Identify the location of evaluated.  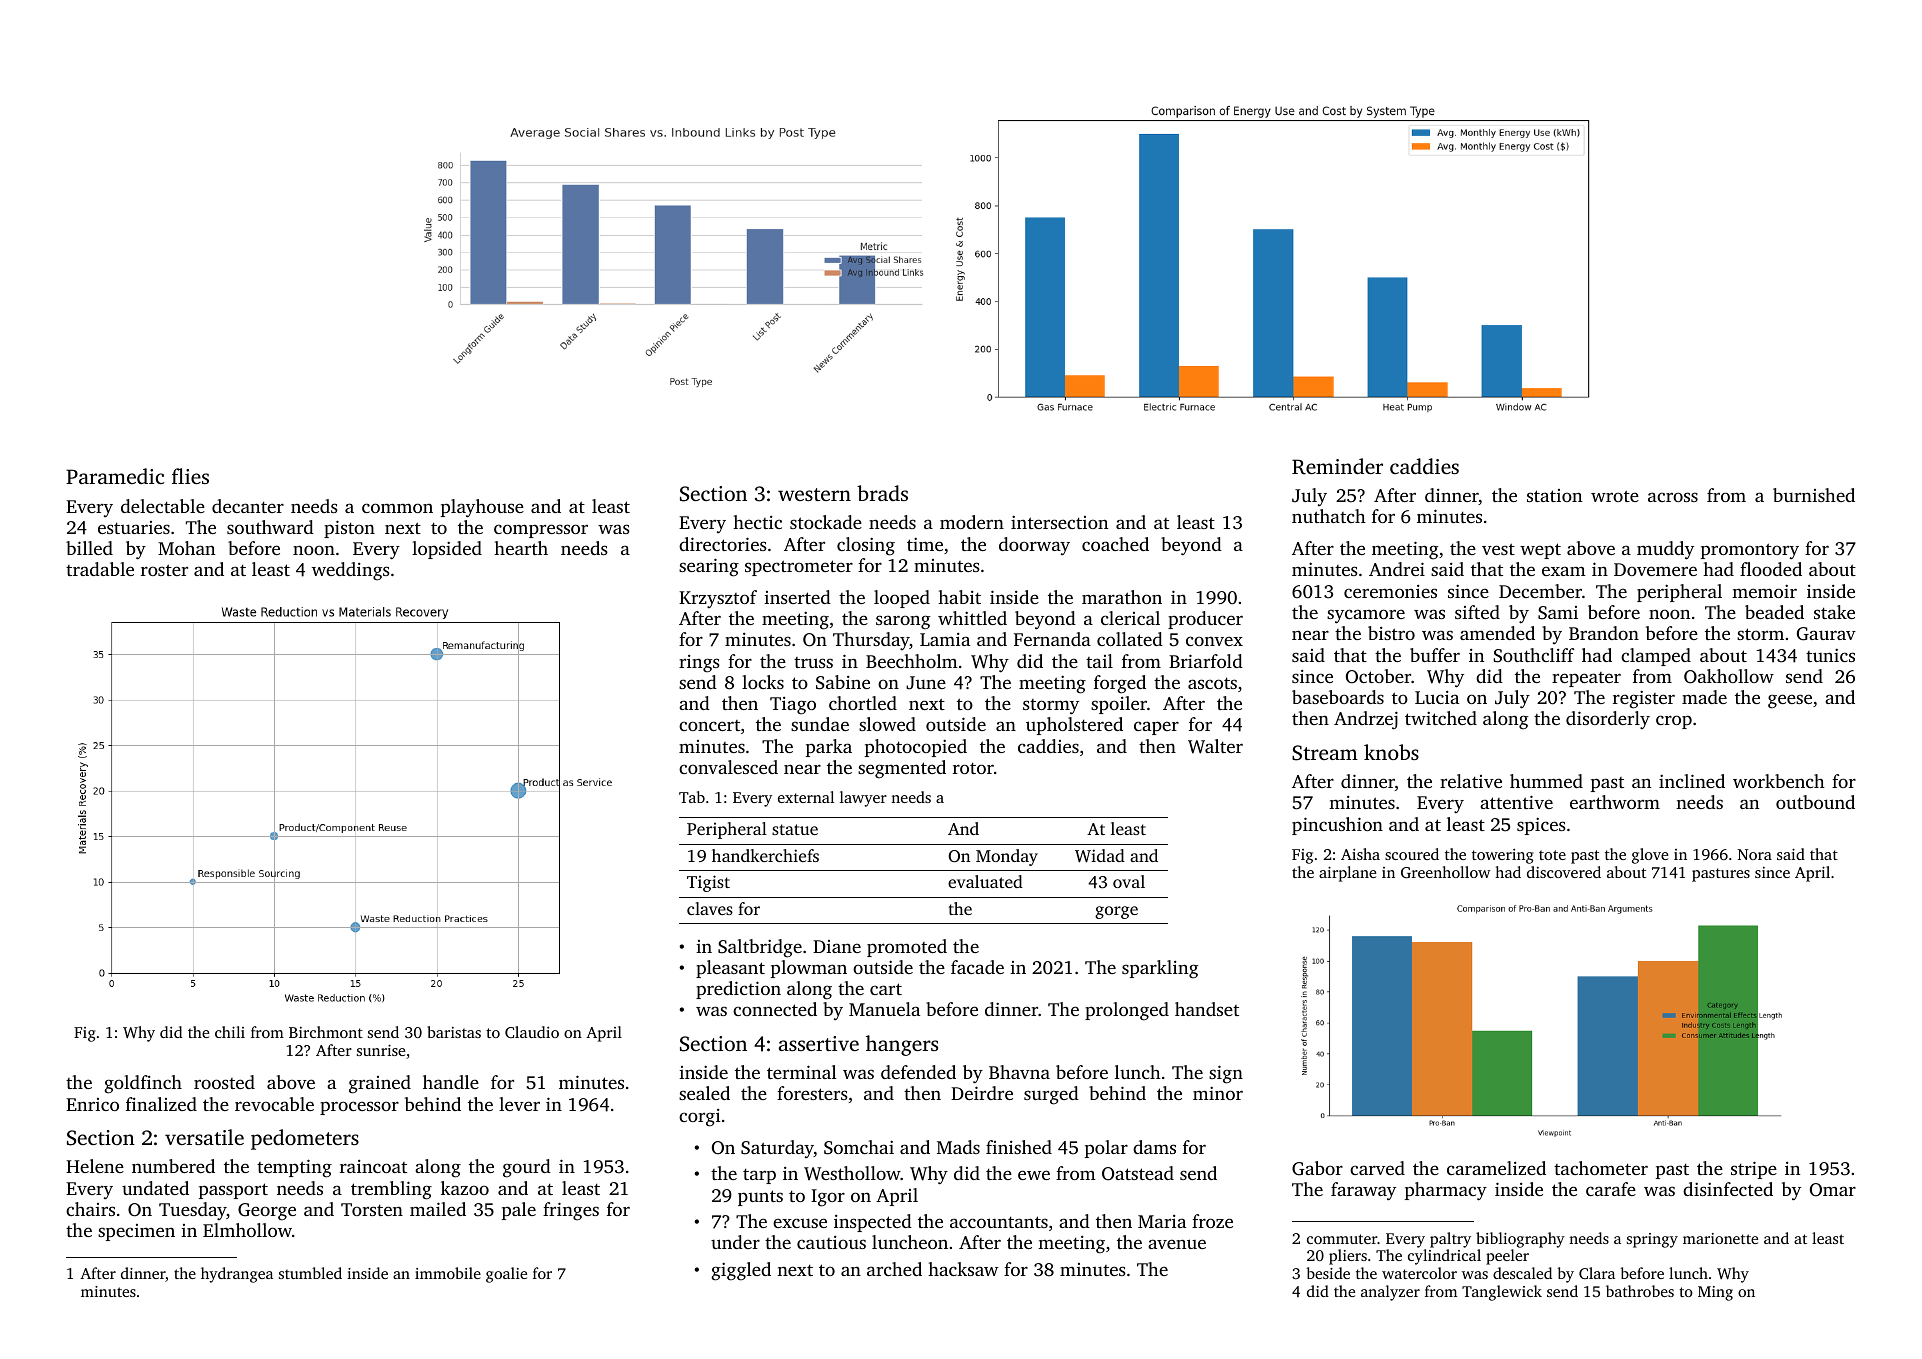
(985, 881).
